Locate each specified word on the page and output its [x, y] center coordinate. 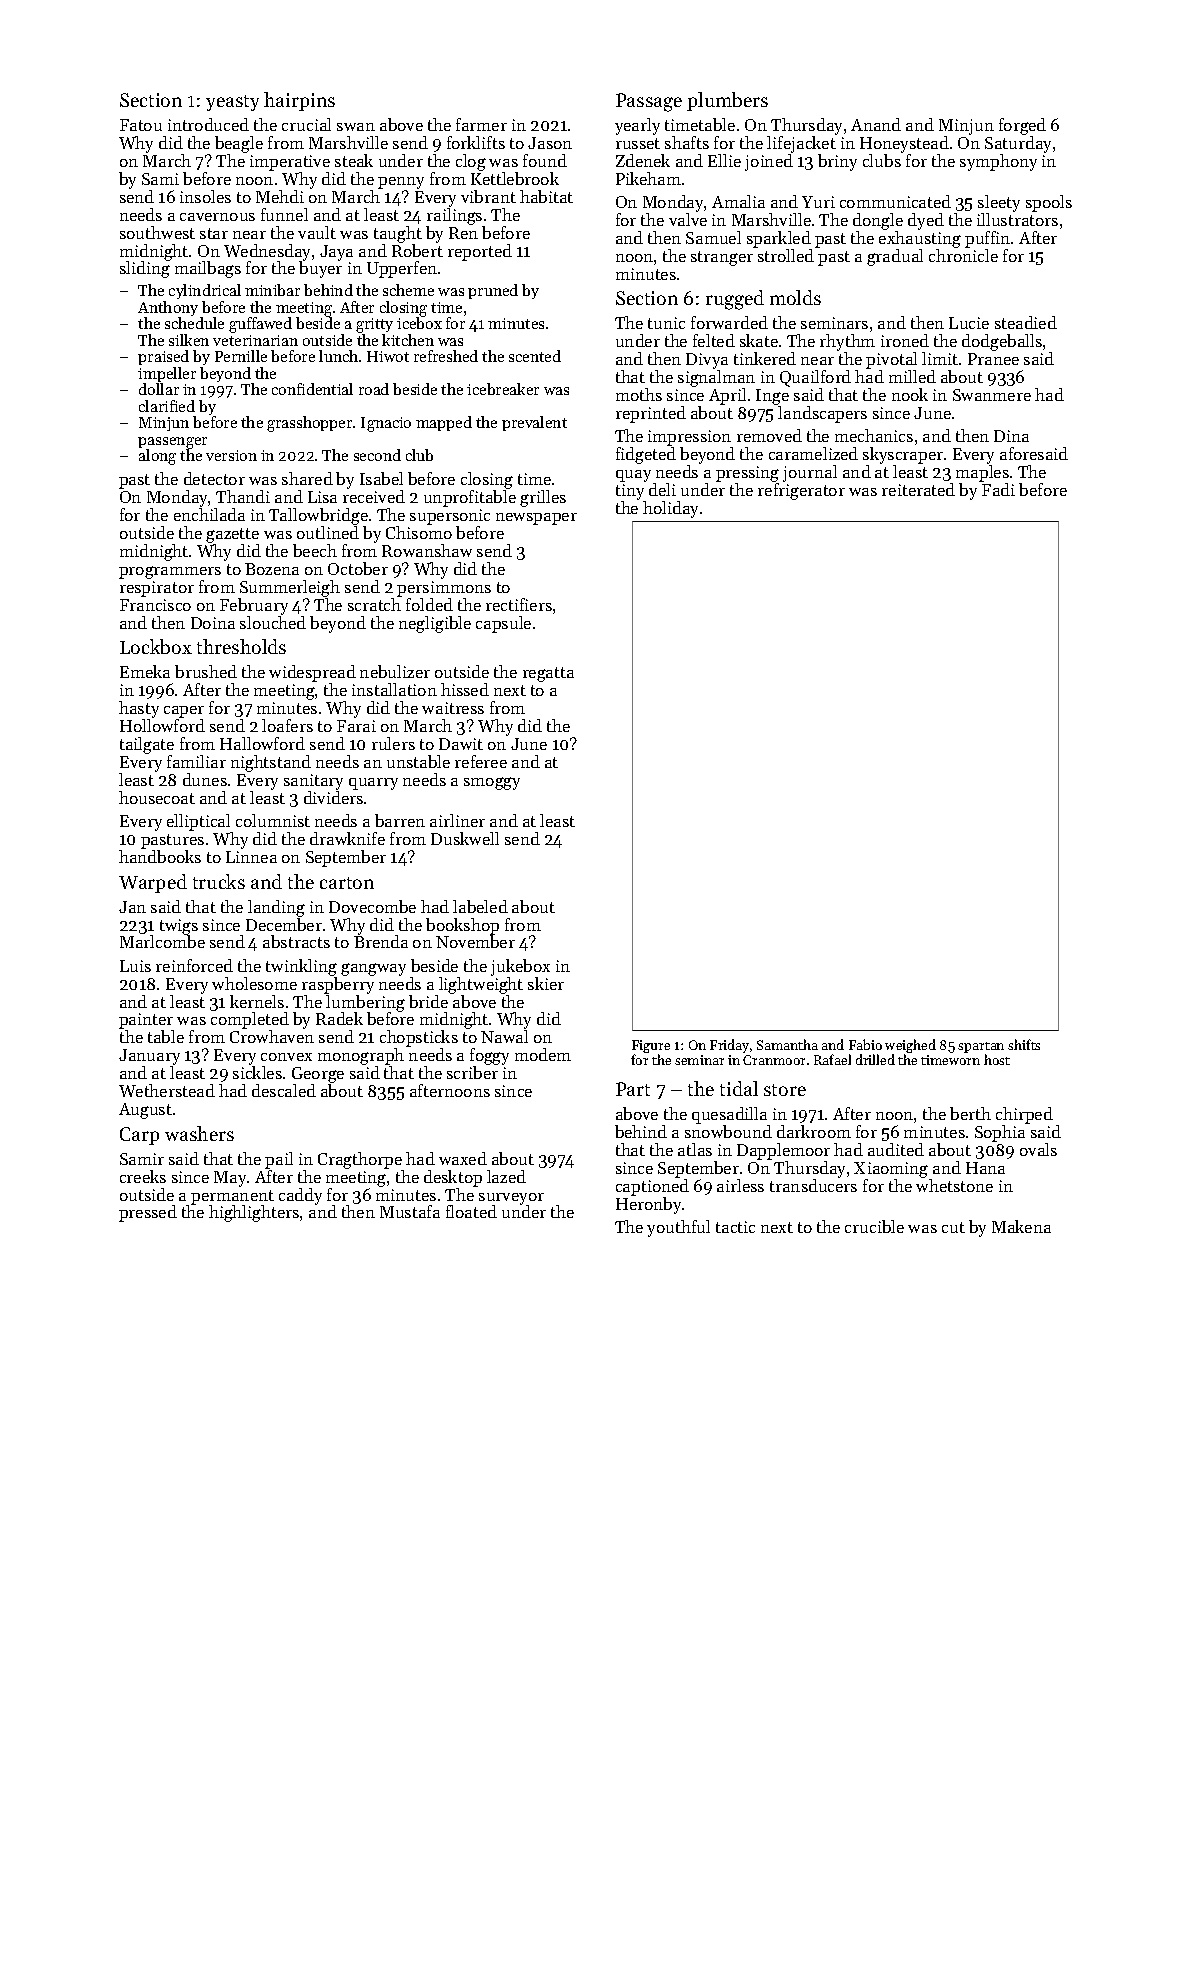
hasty [139, 709]
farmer [481, 124]
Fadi [998, 489]
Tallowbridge [318, 516]
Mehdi [280, 196]
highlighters [254, 1213]
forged [1022, 126]
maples [982, 473]
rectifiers [519, 604]
